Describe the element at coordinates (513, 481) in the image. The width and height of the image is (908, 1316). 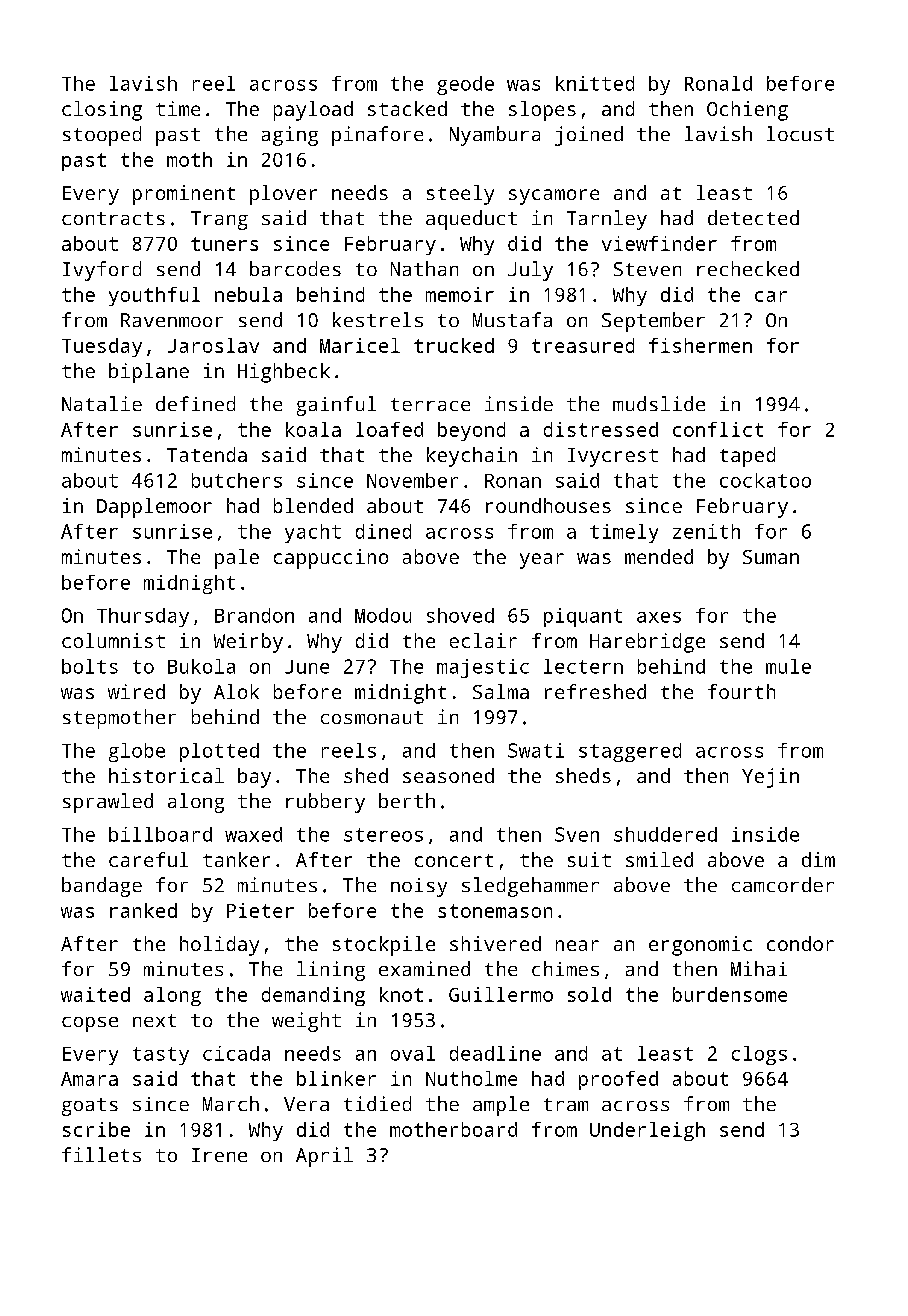
I see `Ronan` at that location.
